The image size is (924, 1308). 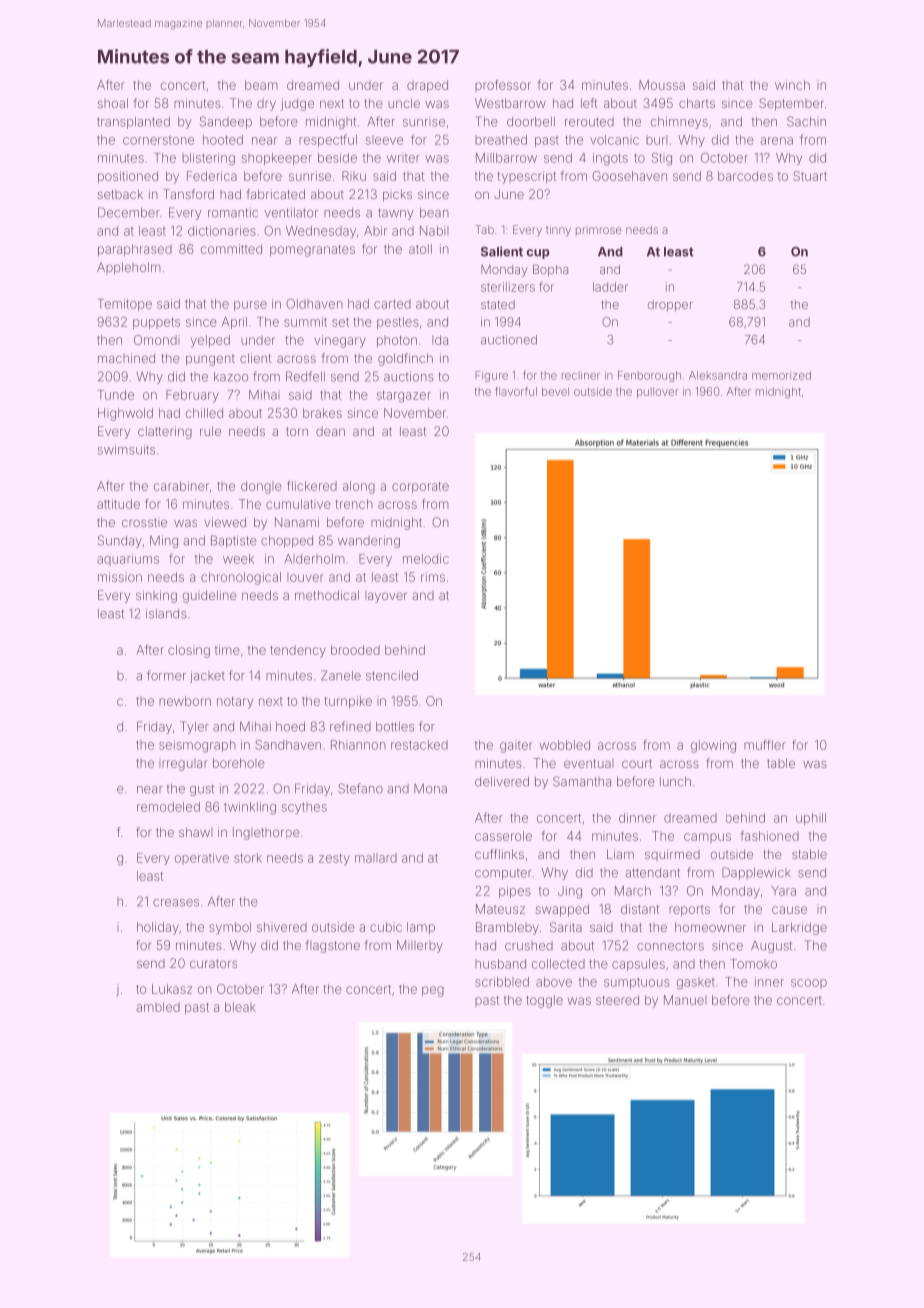 What do you see at coordinates (792, 85) in the screenshot?
I see `winch` at bounding box center [792, 85].
